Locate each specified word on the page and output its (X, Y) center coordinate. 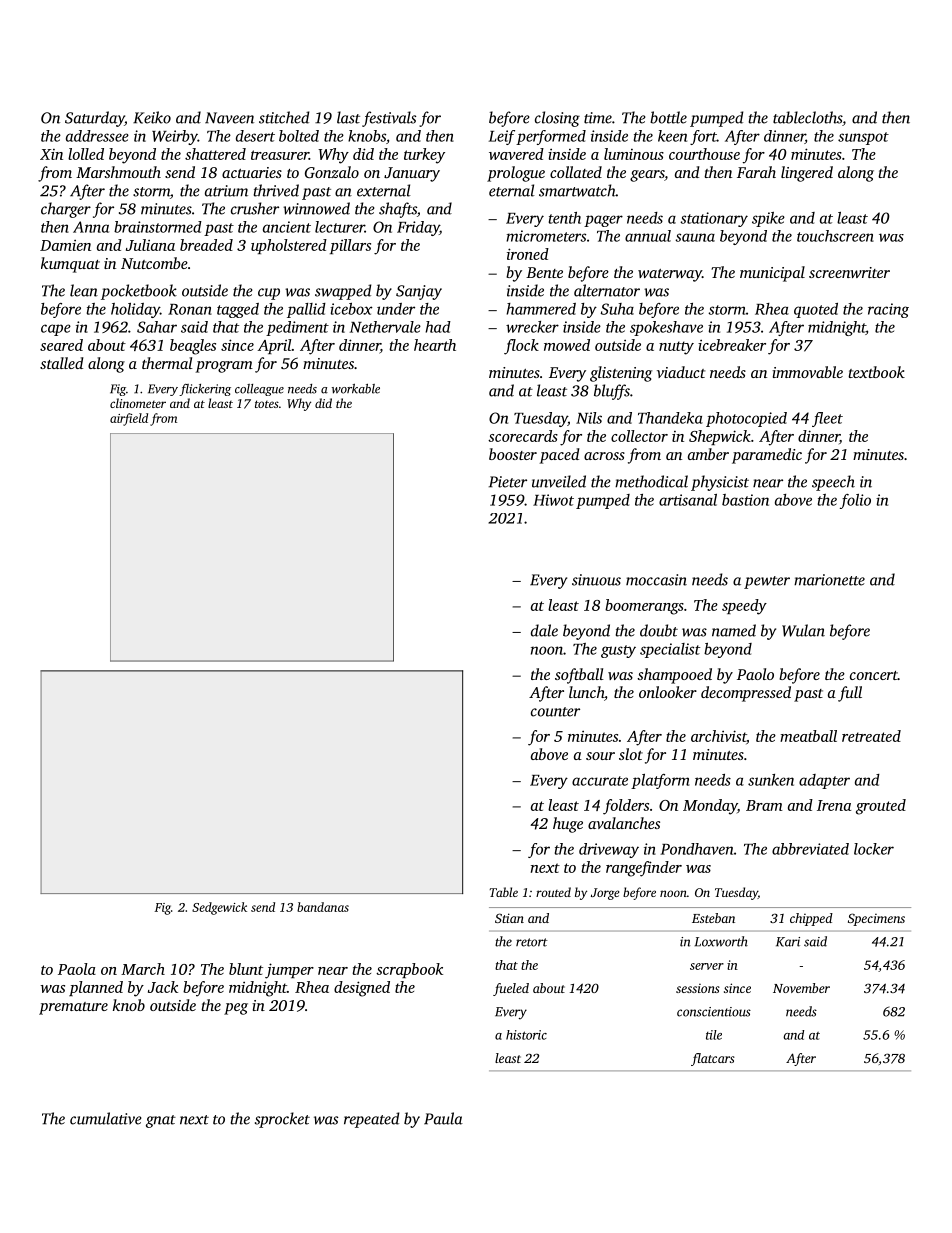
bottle (668, 117)
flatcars (713, 1059)
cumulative (106, 1118)
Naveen (229, 118)
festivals (389, 119)
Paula (443, 1118)
